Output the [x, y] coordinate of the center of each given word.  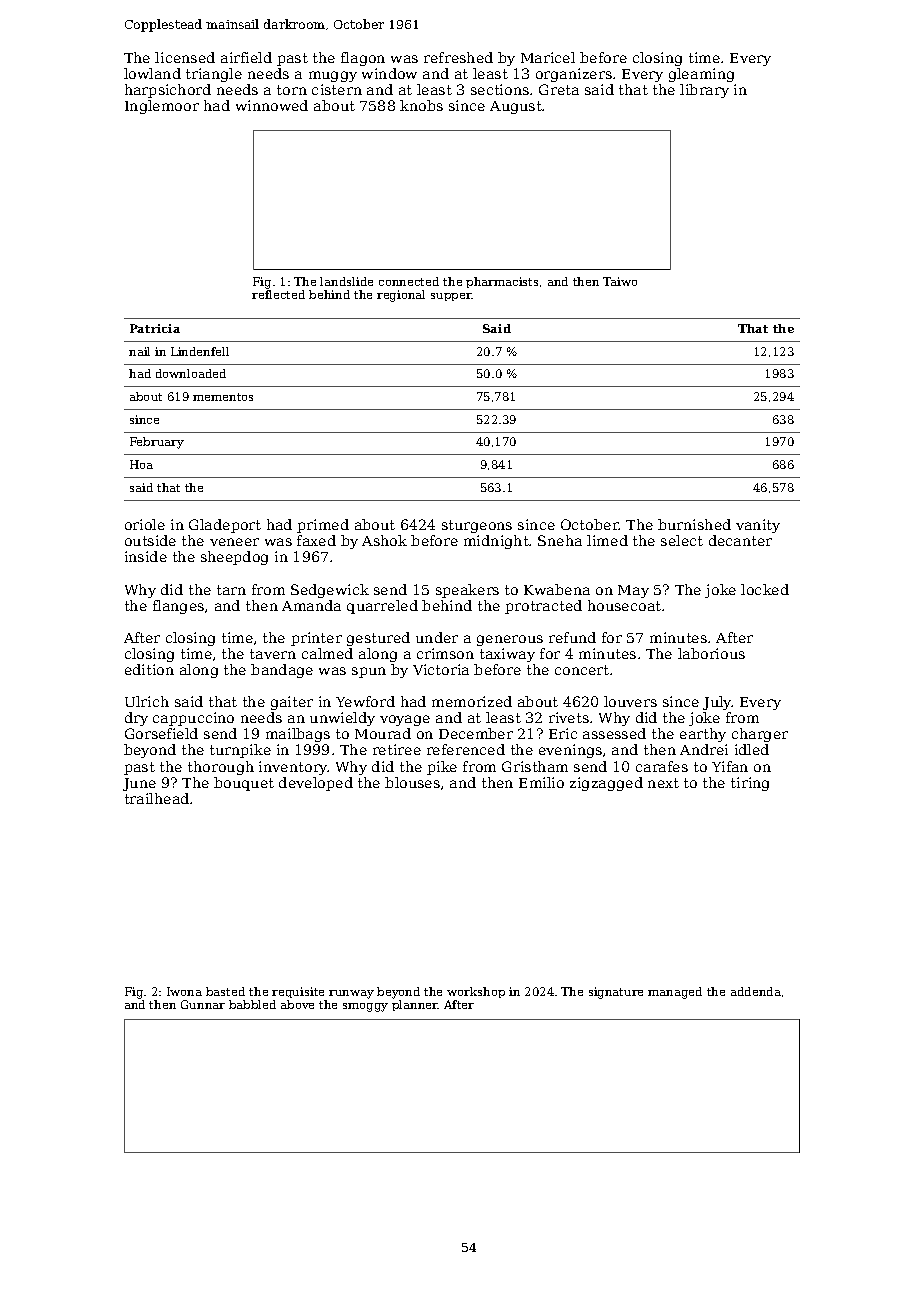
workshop [476, 992]
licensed [185, 57]
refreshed [458, 57]
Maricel [548, 57]
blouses [412, 782]
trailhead [157, 798]
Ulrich [147, 701]
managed [675, 993]
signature [616, 993]
